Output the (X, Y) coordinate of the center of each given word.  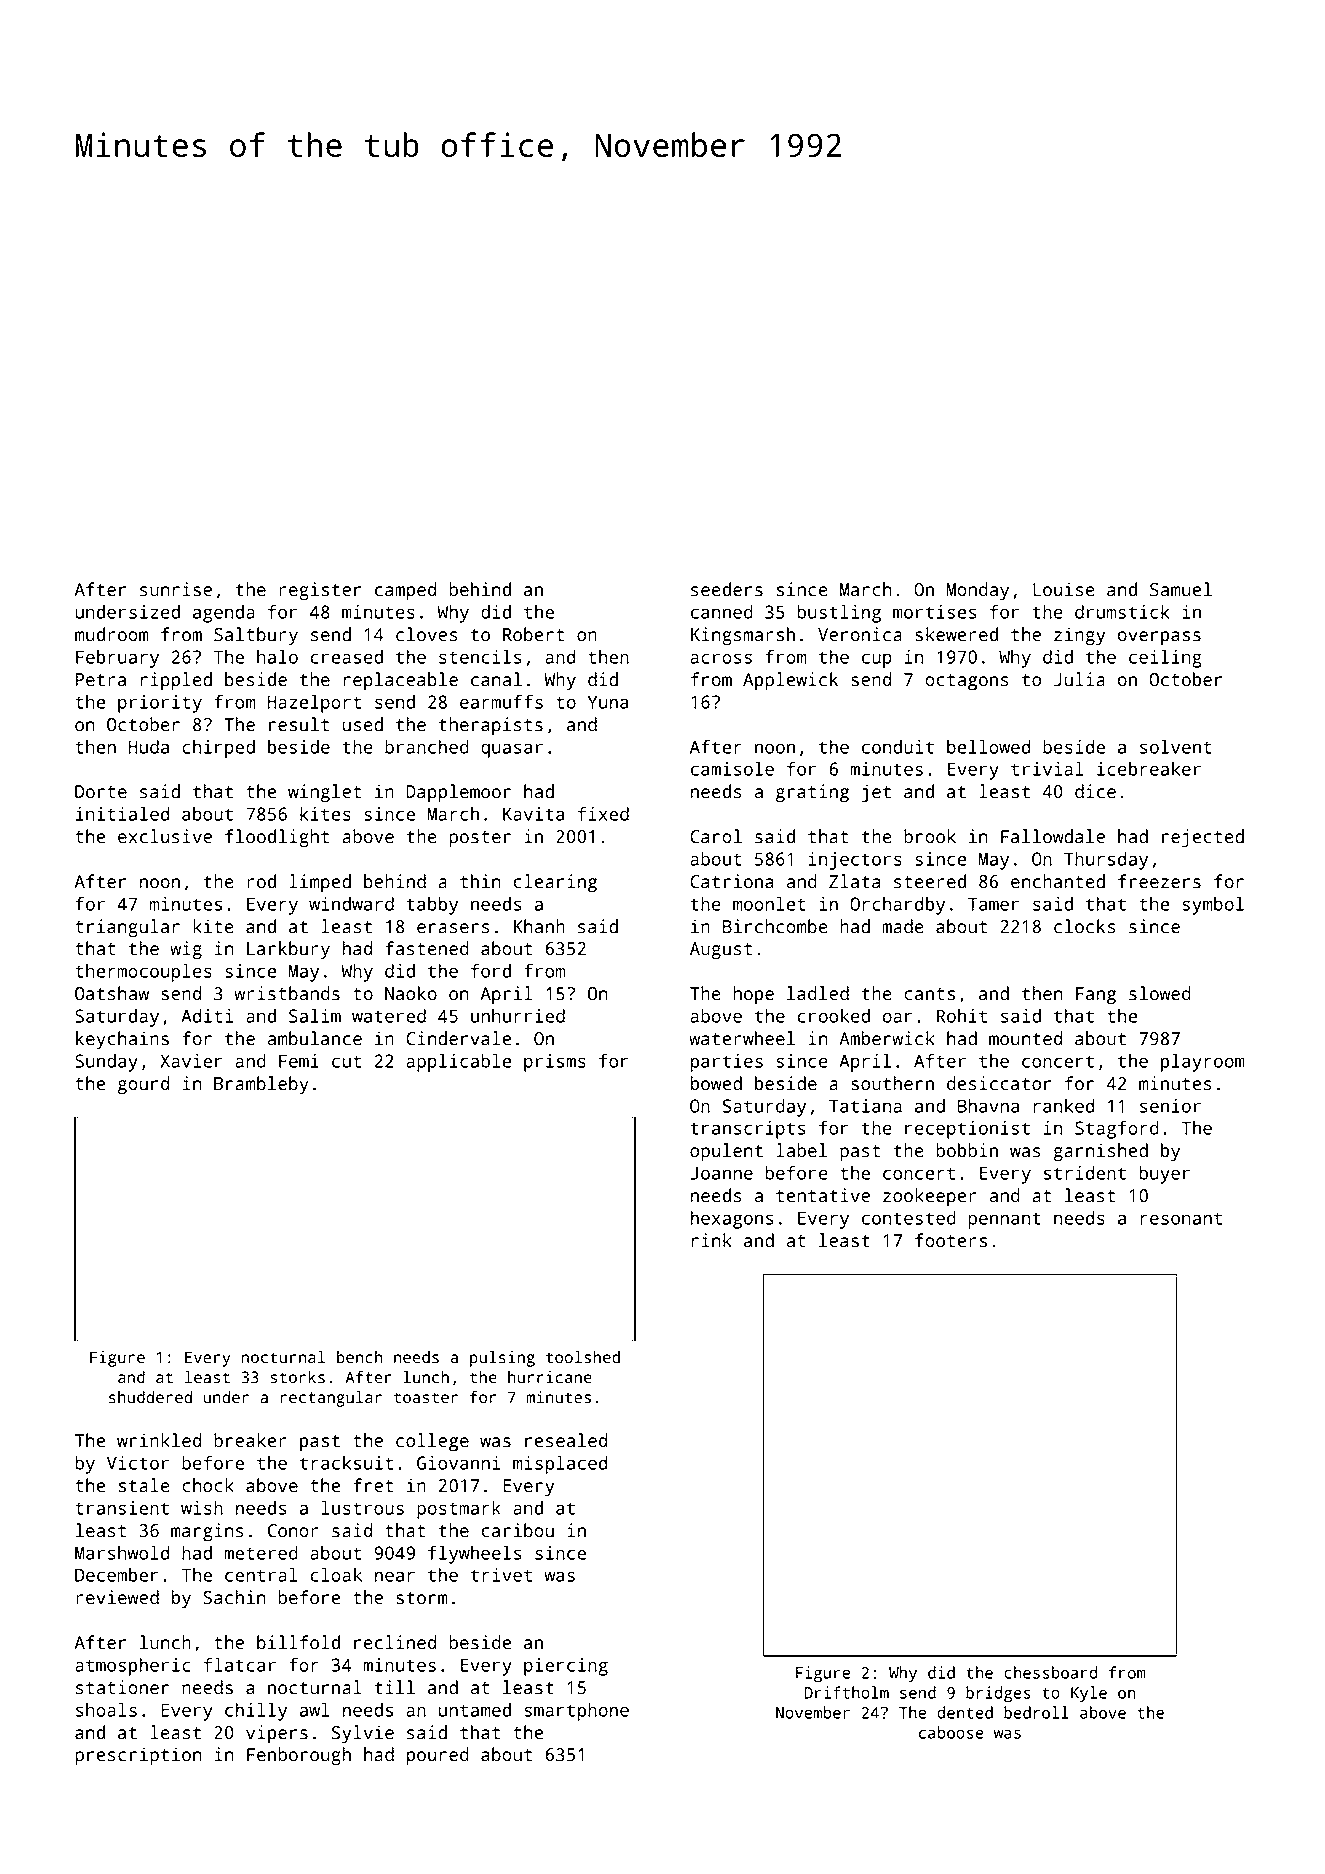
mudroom (112, 634)
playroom (1203, 1063)
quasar (512, 750)
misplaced (560, 1465)
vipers (277, 1734)
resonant (1181, 1218)
